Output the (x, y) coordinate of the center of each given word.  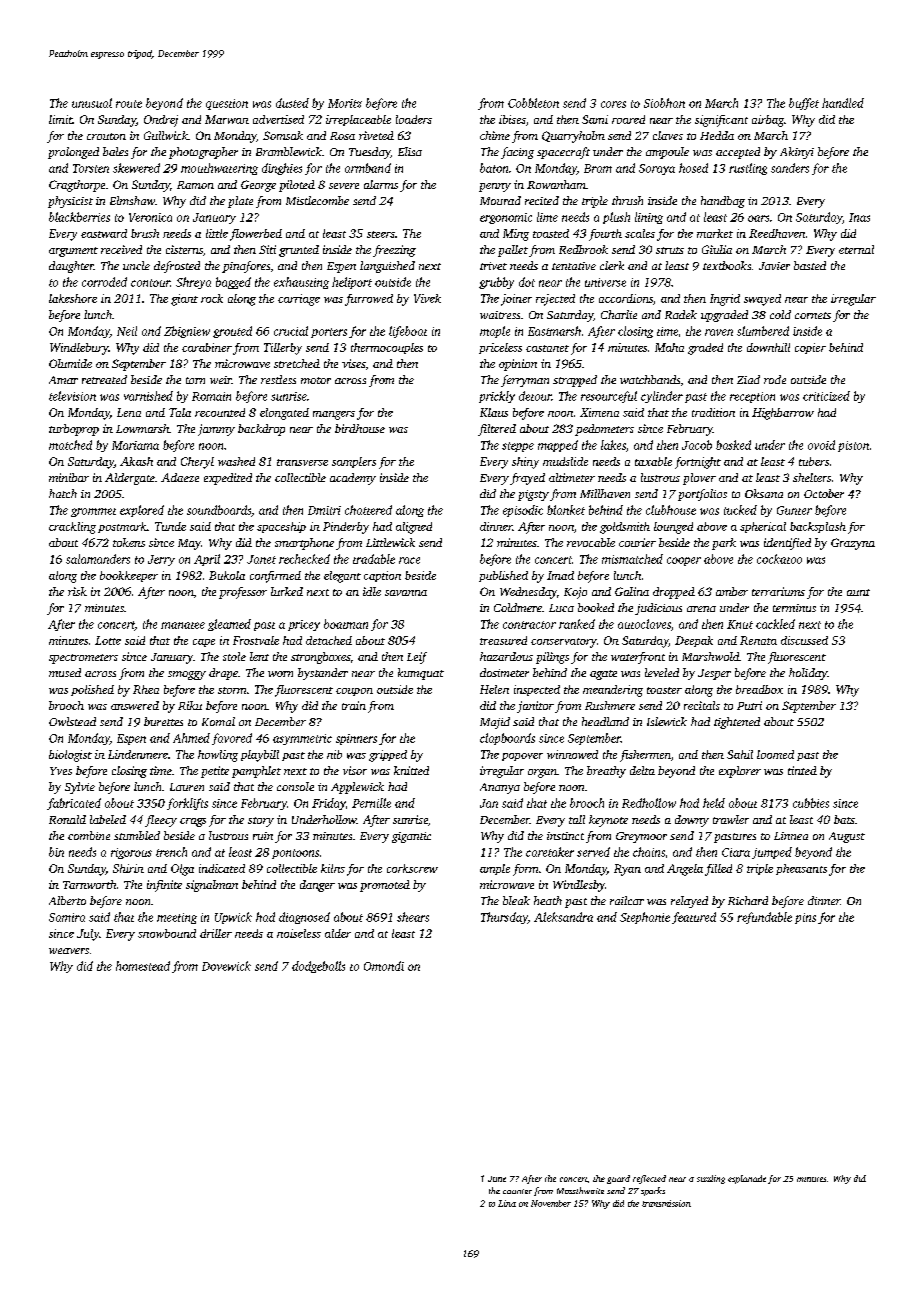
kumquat (421, 674)
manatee (183, 625)
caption (382, 576)
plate (240, 202)
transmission (666, 1203)
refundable (764, 918)
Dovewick (226, 966)
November (551, 1203)
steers (381, 234)
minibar (69, 477)
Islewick (667, 721)
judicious (658, 609)
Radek (681, 314)
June (497, 1179)
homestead (143, 966)
